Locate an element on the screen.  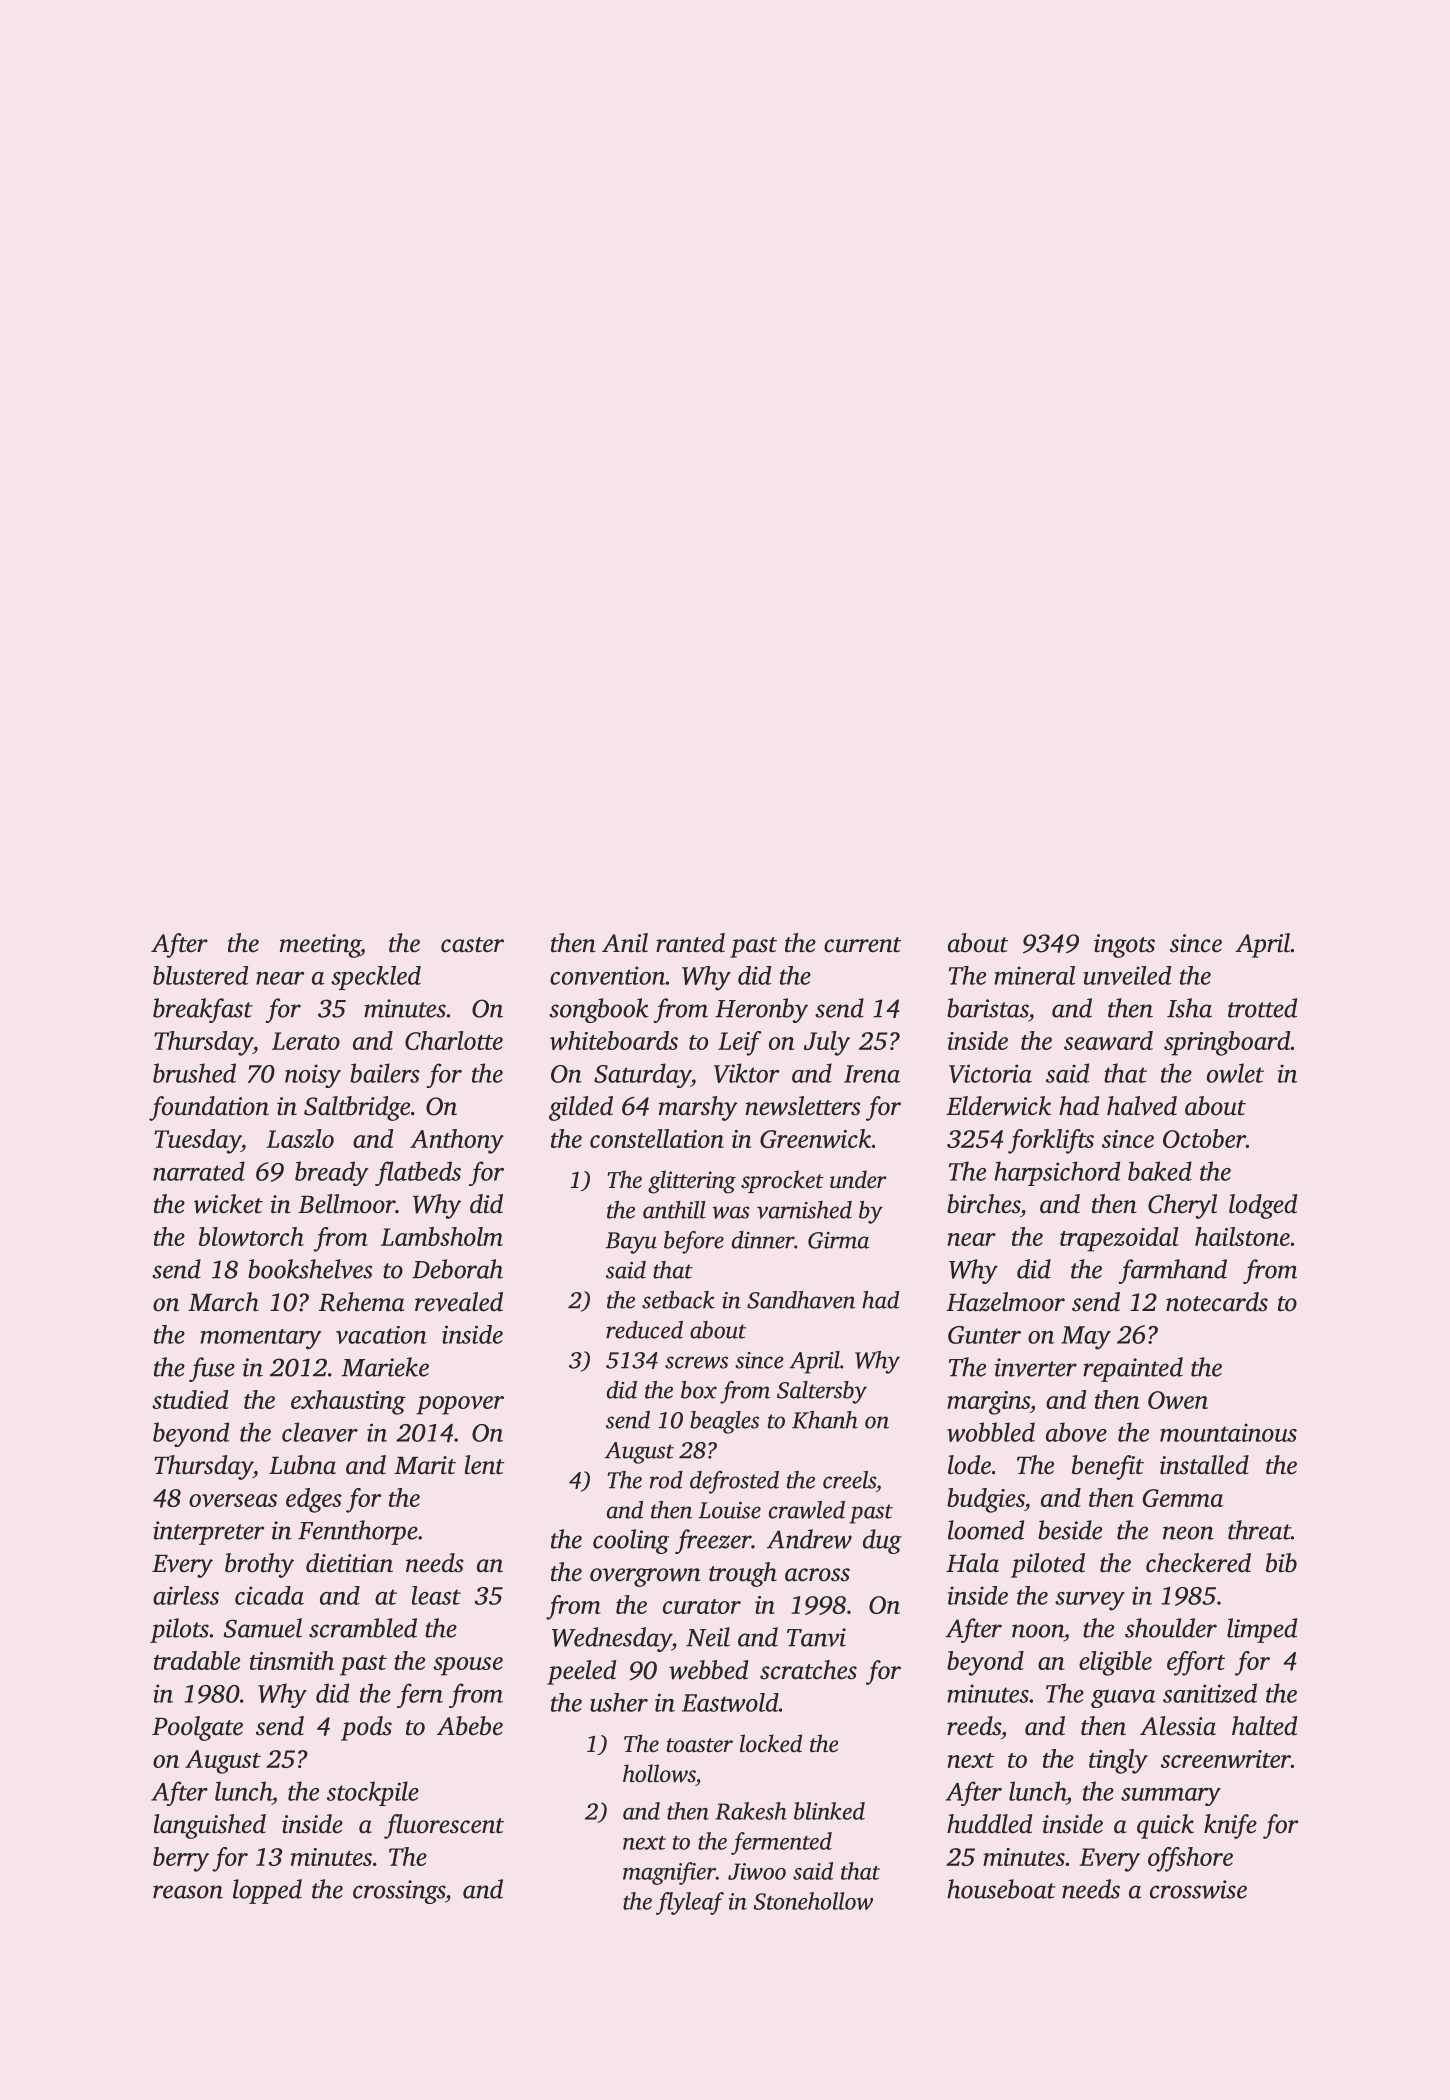
Girma is located at coordinates (838, 1240).
